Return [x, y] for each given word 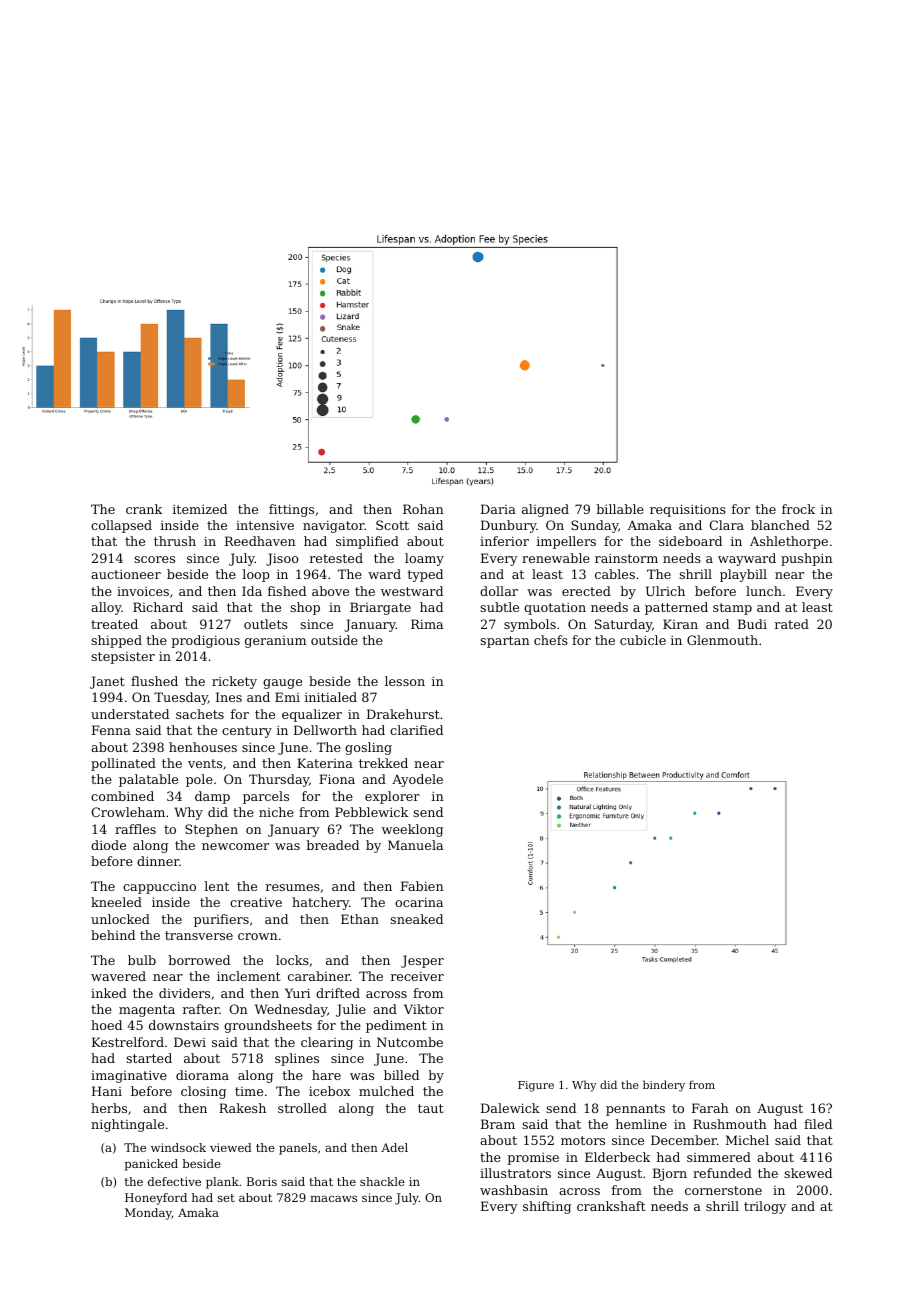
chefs [551, 640]
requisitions [688, 510]
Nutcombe [410, 1042]
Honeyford [156, 1199]
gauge [282, 684]
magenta [147, 1011]
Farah [710, 1108]
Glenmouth [722, 640]
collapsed [121, 526]
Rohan [423, 509]
